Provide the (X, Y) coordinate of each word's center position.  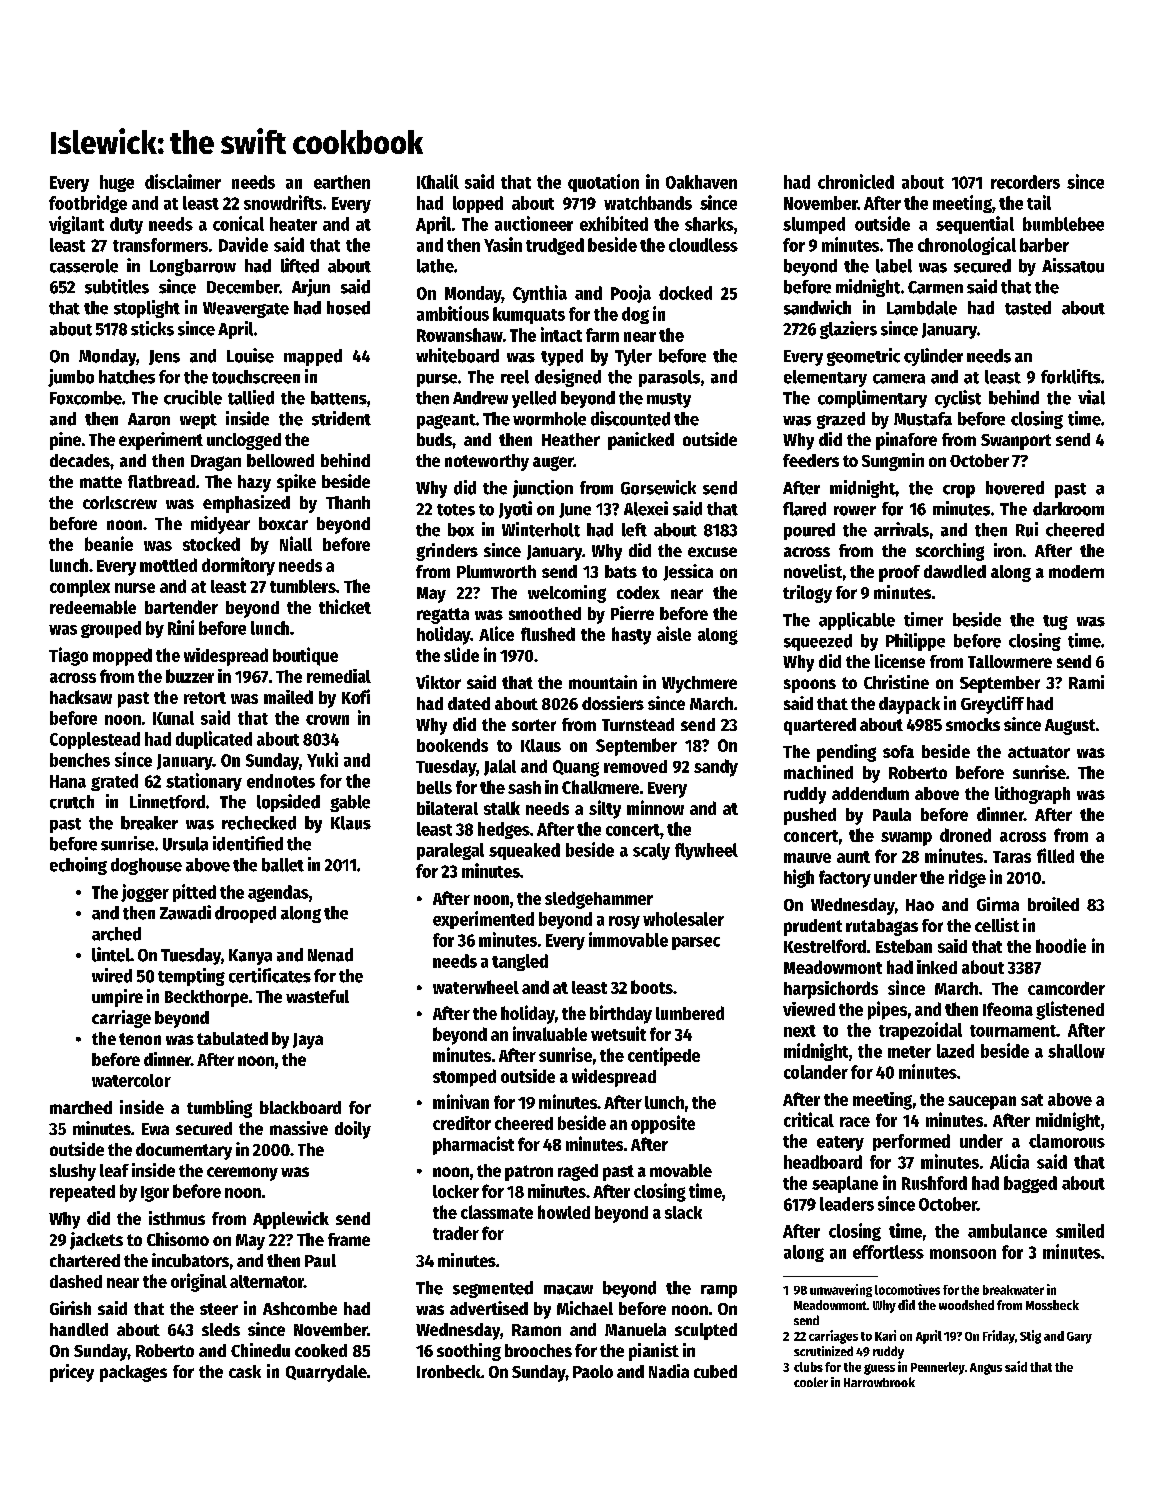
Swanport (1016, 442)
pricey (72, 1373)
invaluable (550, 1033)
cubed (715, 1371)
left (634, 530)
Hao (920, 905)
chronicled (856, 181)
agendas (278, 893)
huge (117, 183)
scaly (651, 851)
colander (816, 1072)
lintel (111, 954)
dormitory (238, 566)
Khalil (438, 181)
